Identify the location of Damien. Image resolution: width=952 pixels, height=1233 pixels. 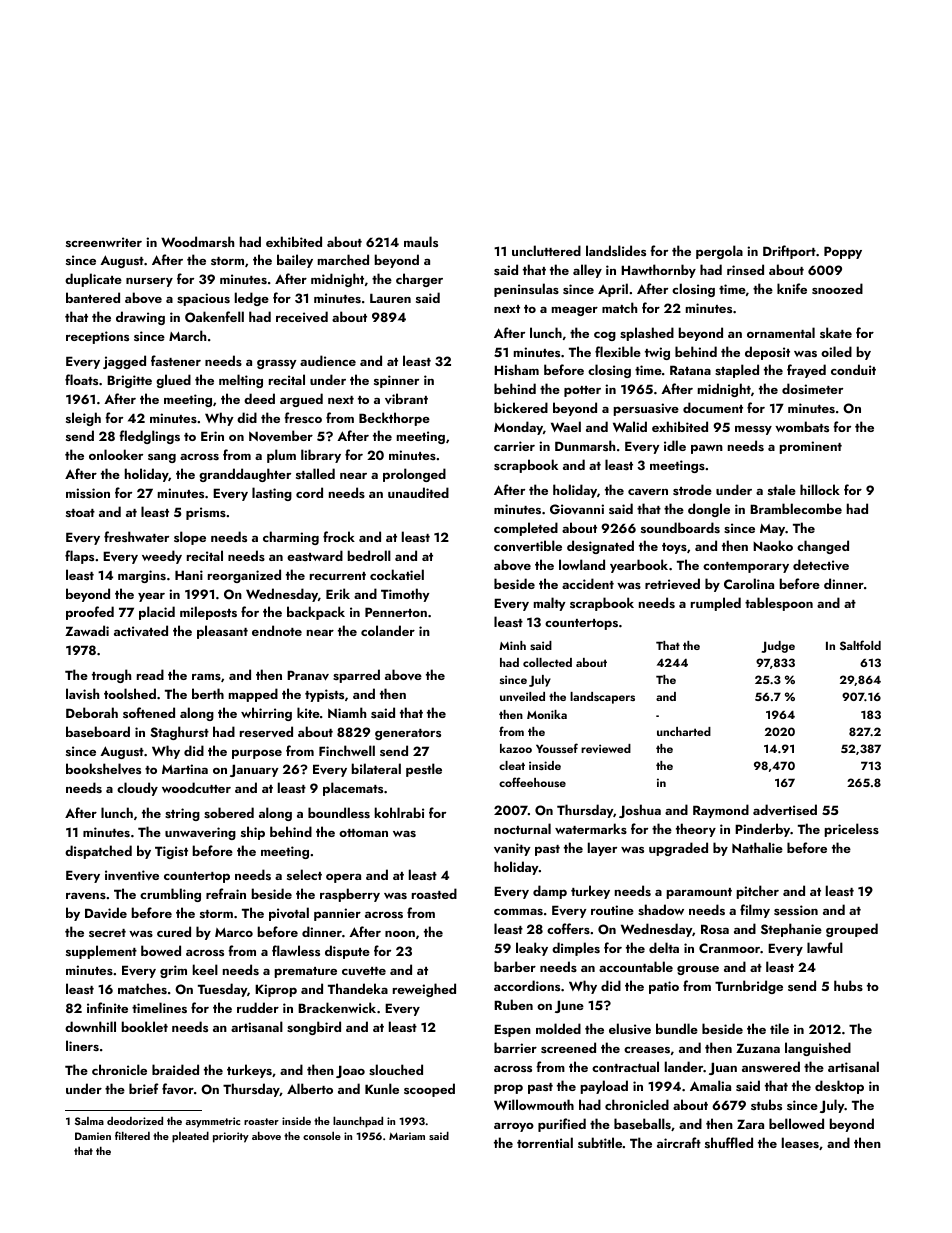
(93, 1136).
